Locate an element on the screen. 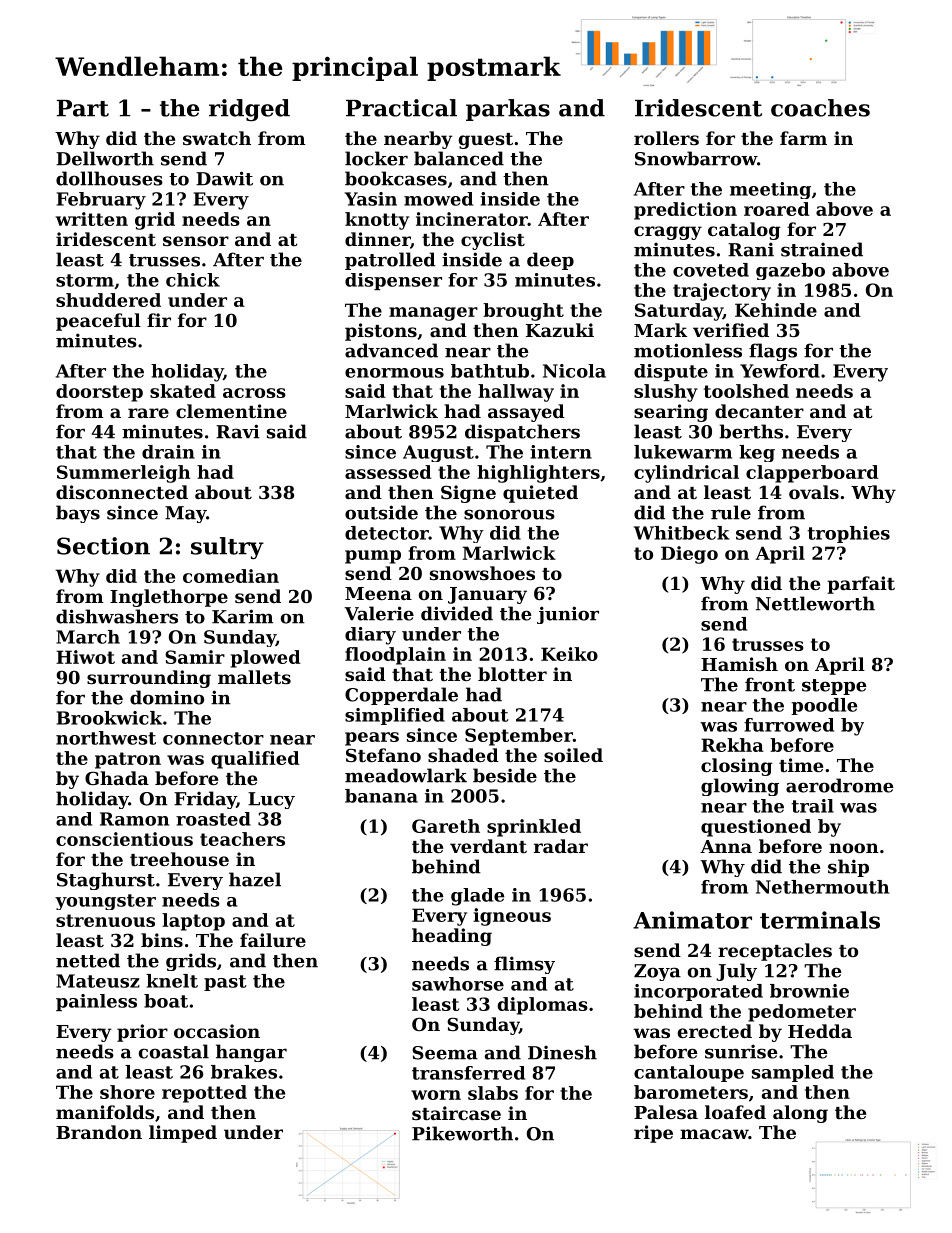 The image size is (952, 1233). limped is located at coordinates (183, 1134).
